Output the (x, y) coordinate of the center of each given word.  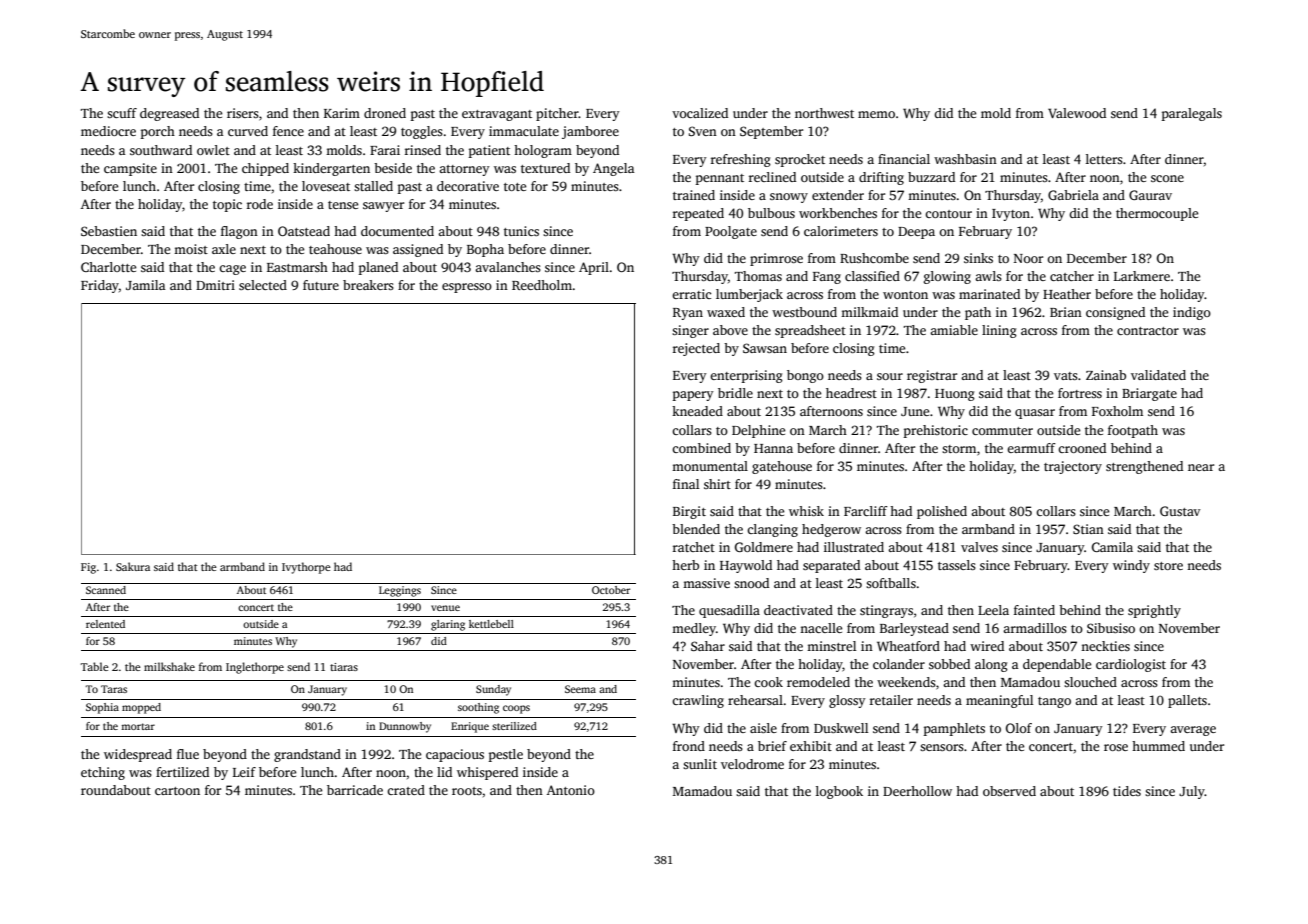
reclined (772, 177)
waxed (726, 312)
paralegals (1192, 114)
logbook (839, 792)
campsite (130, 169)
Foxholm (1117, 411)
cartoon (177, 791)
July (1192, 792)
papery (693, 396)
